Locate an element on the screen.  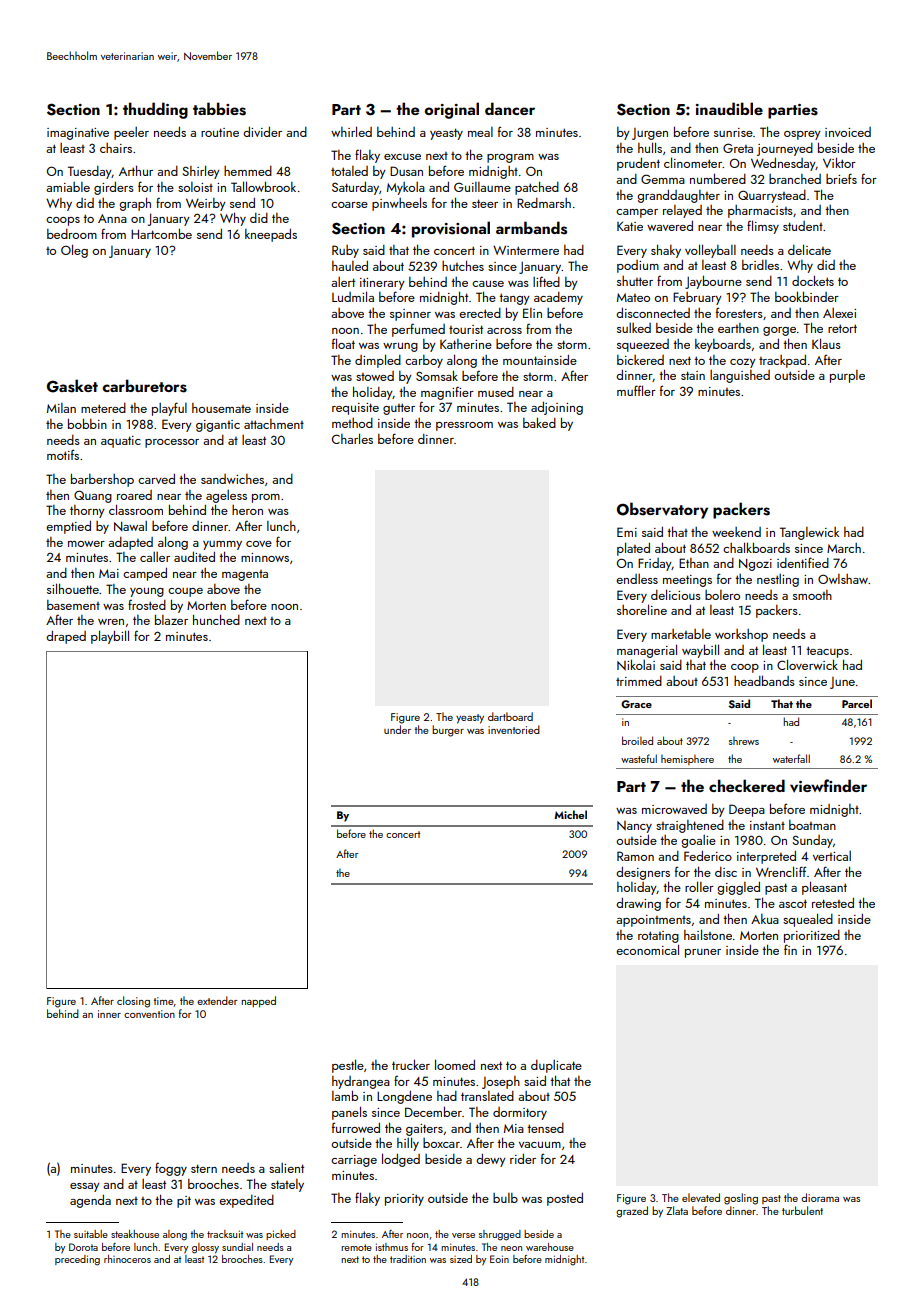
under is located at coordinates (397, 729).
